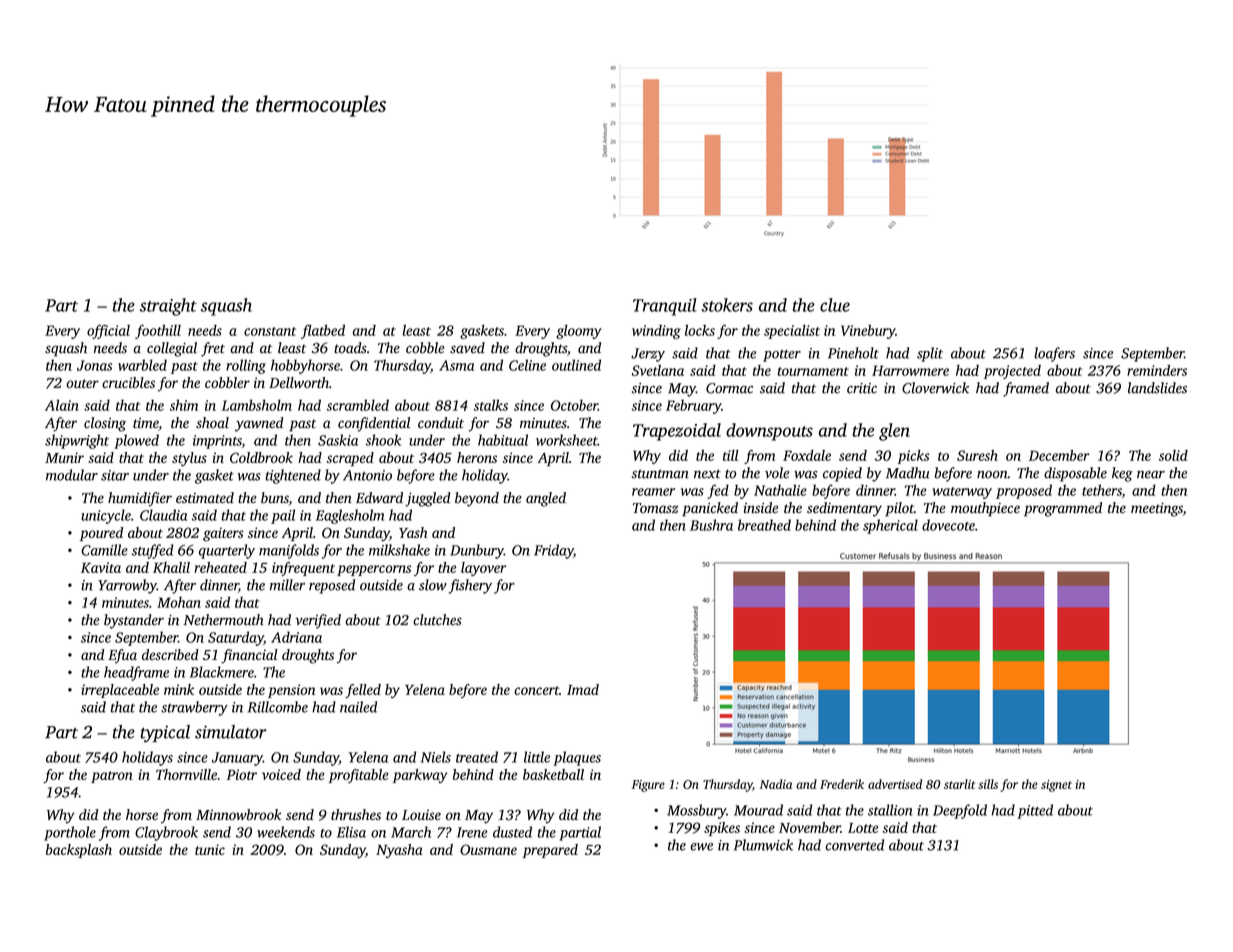 This document has width=1233, height=952. Describe the element at coordinates (930, 354) in the document. I see `split` at that location.
